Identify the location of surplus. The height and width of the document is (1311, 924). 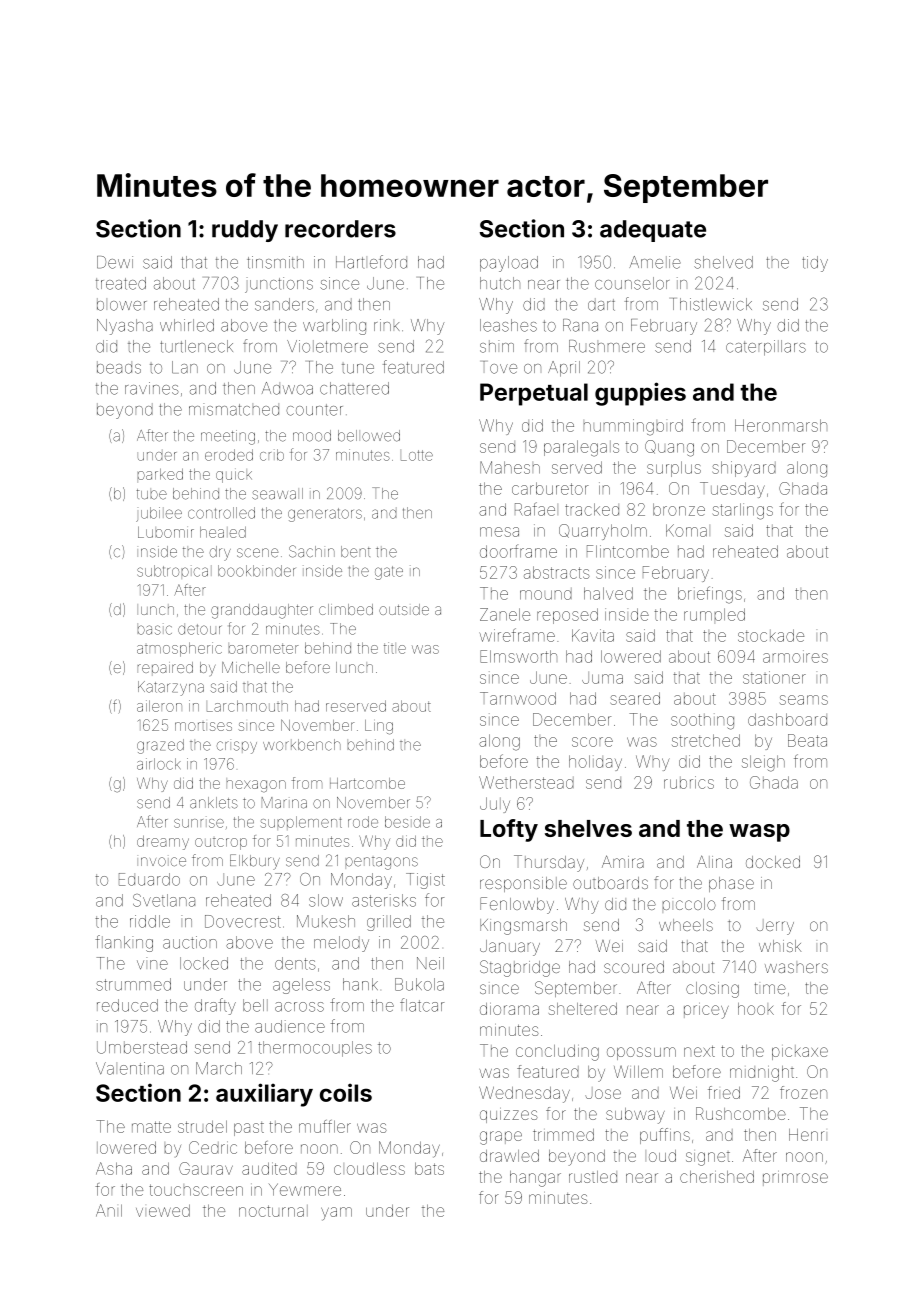
(674, 469).
